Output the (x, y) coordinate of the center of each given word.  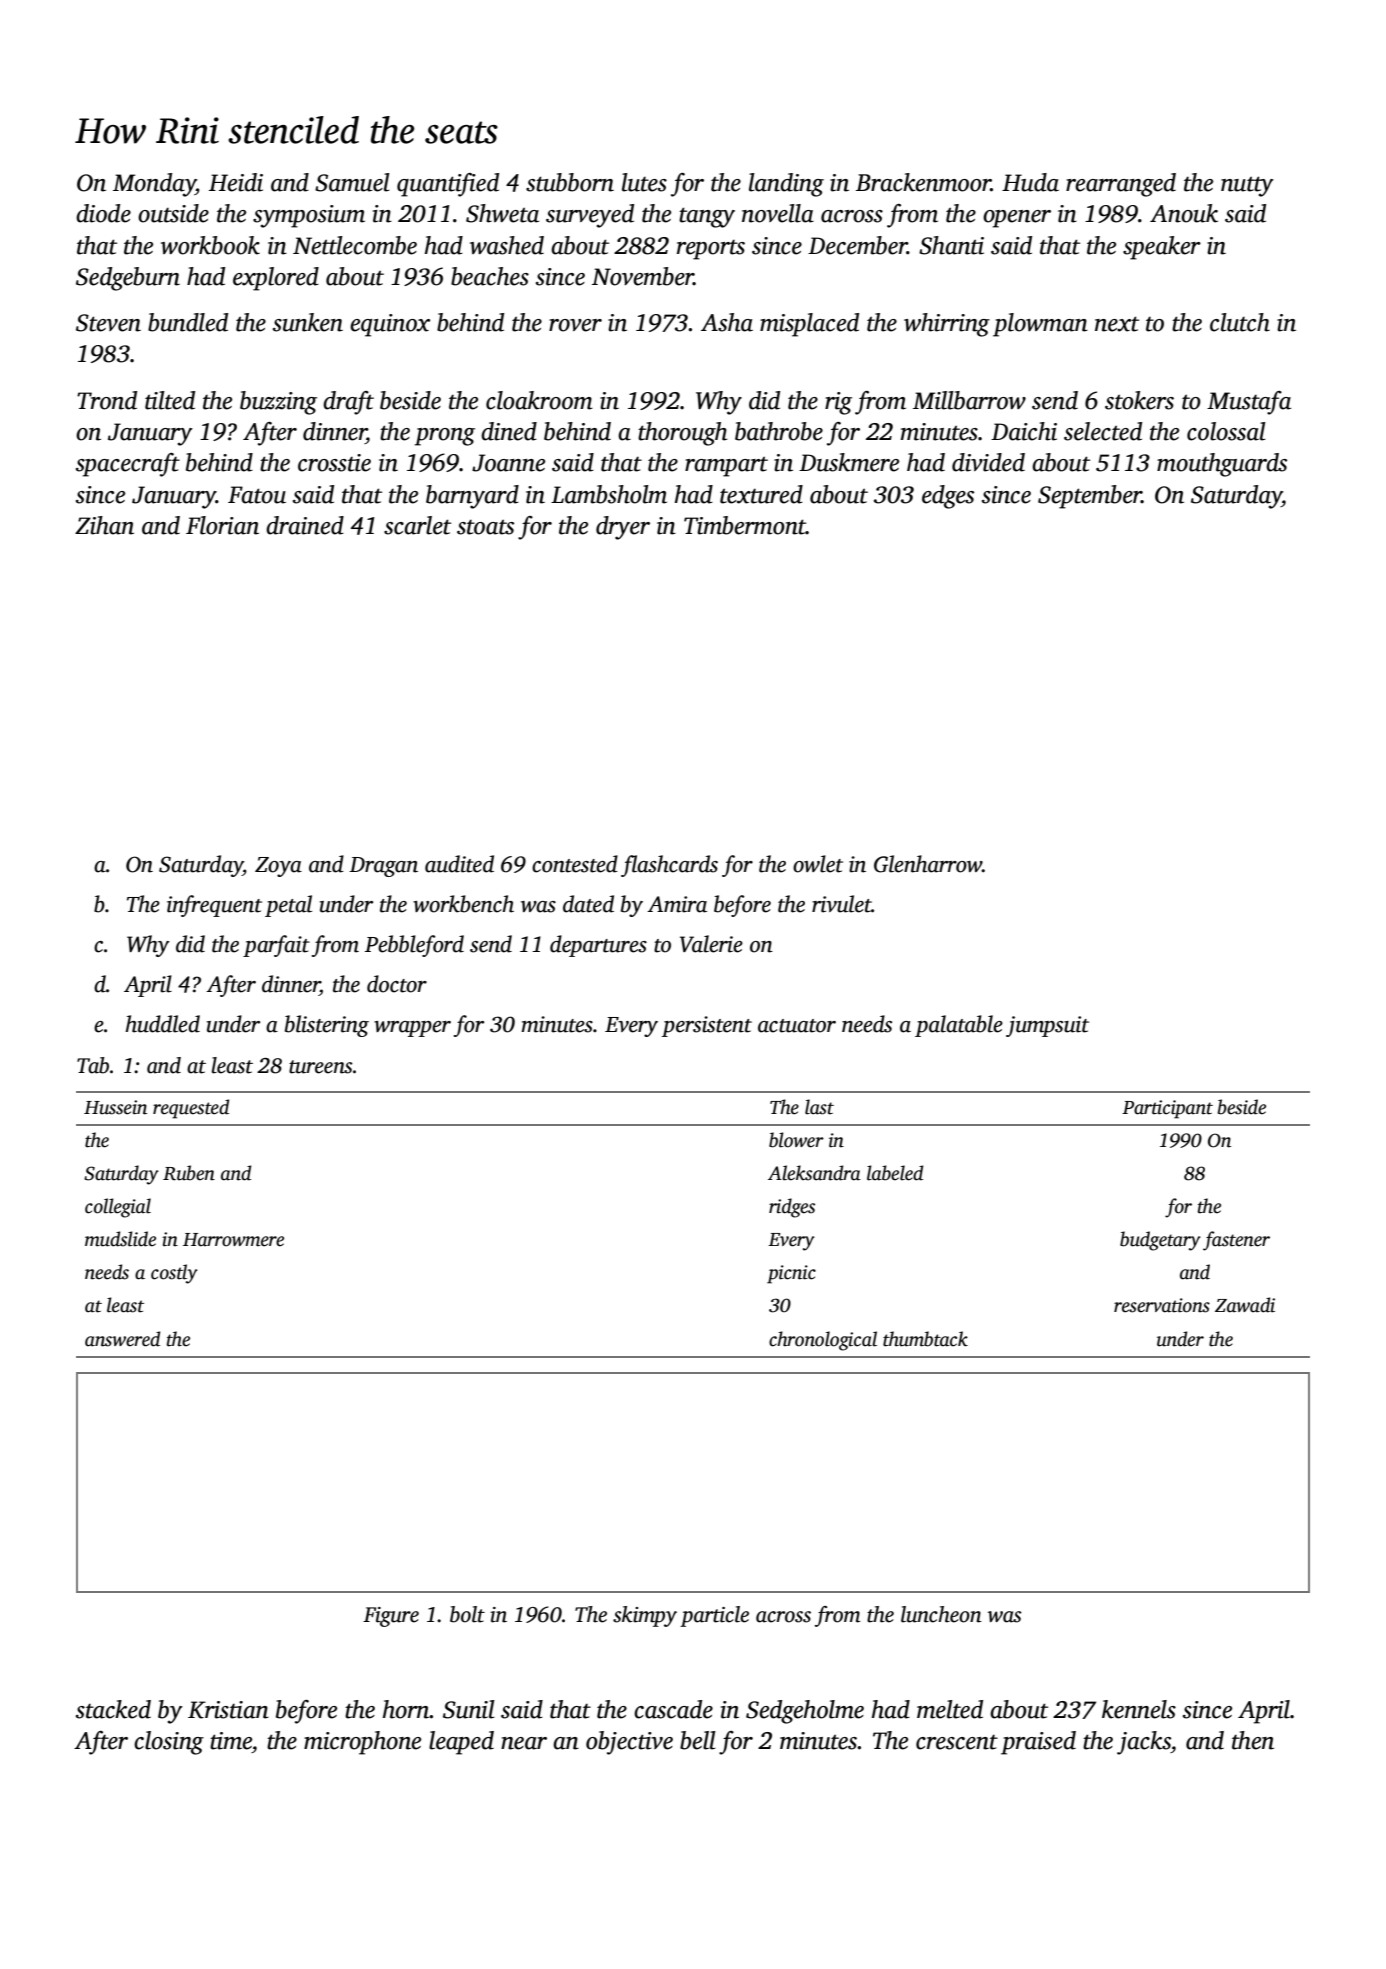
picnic (791, 1274)
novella (778, 213)
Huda (1030, 182)
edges (948, 497)
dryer (623, 528)
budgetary (1160, 1241)
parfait (276, 946)
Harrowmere (233, 1240)
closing (169, 1743)
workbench (463, 904)
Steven (108, 323)
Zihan (104, 525)
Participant (1167, 1109)
